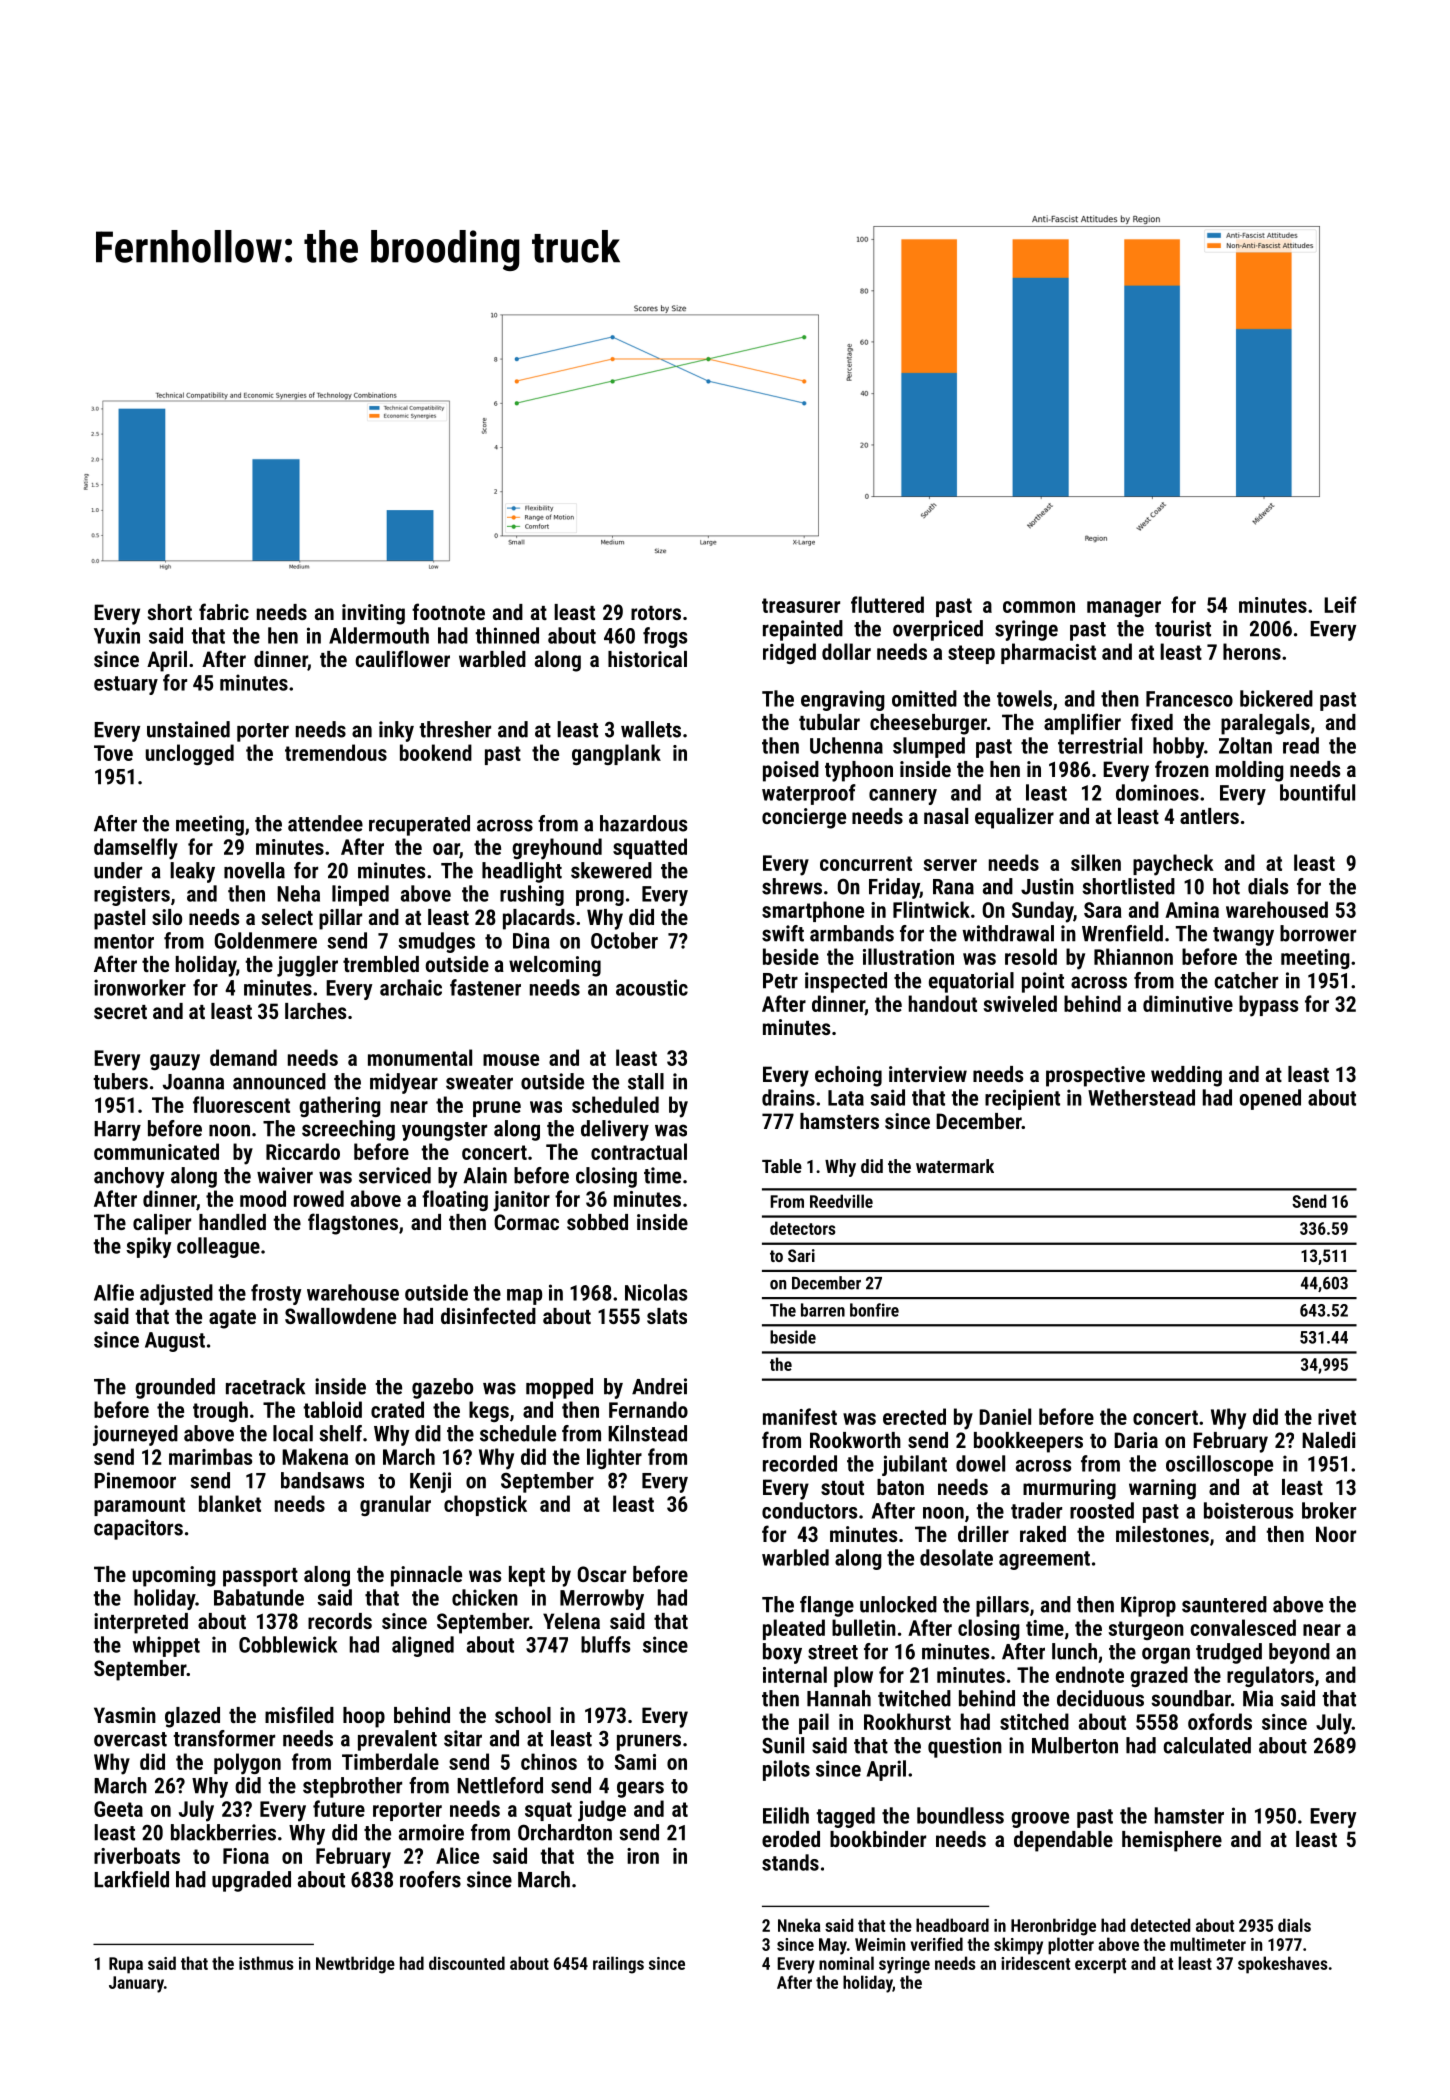 This screenshot has width=1450, height=2100. Describe the element at coordinates (656, 613) in the screenshot. I see `rotors` at that location.
